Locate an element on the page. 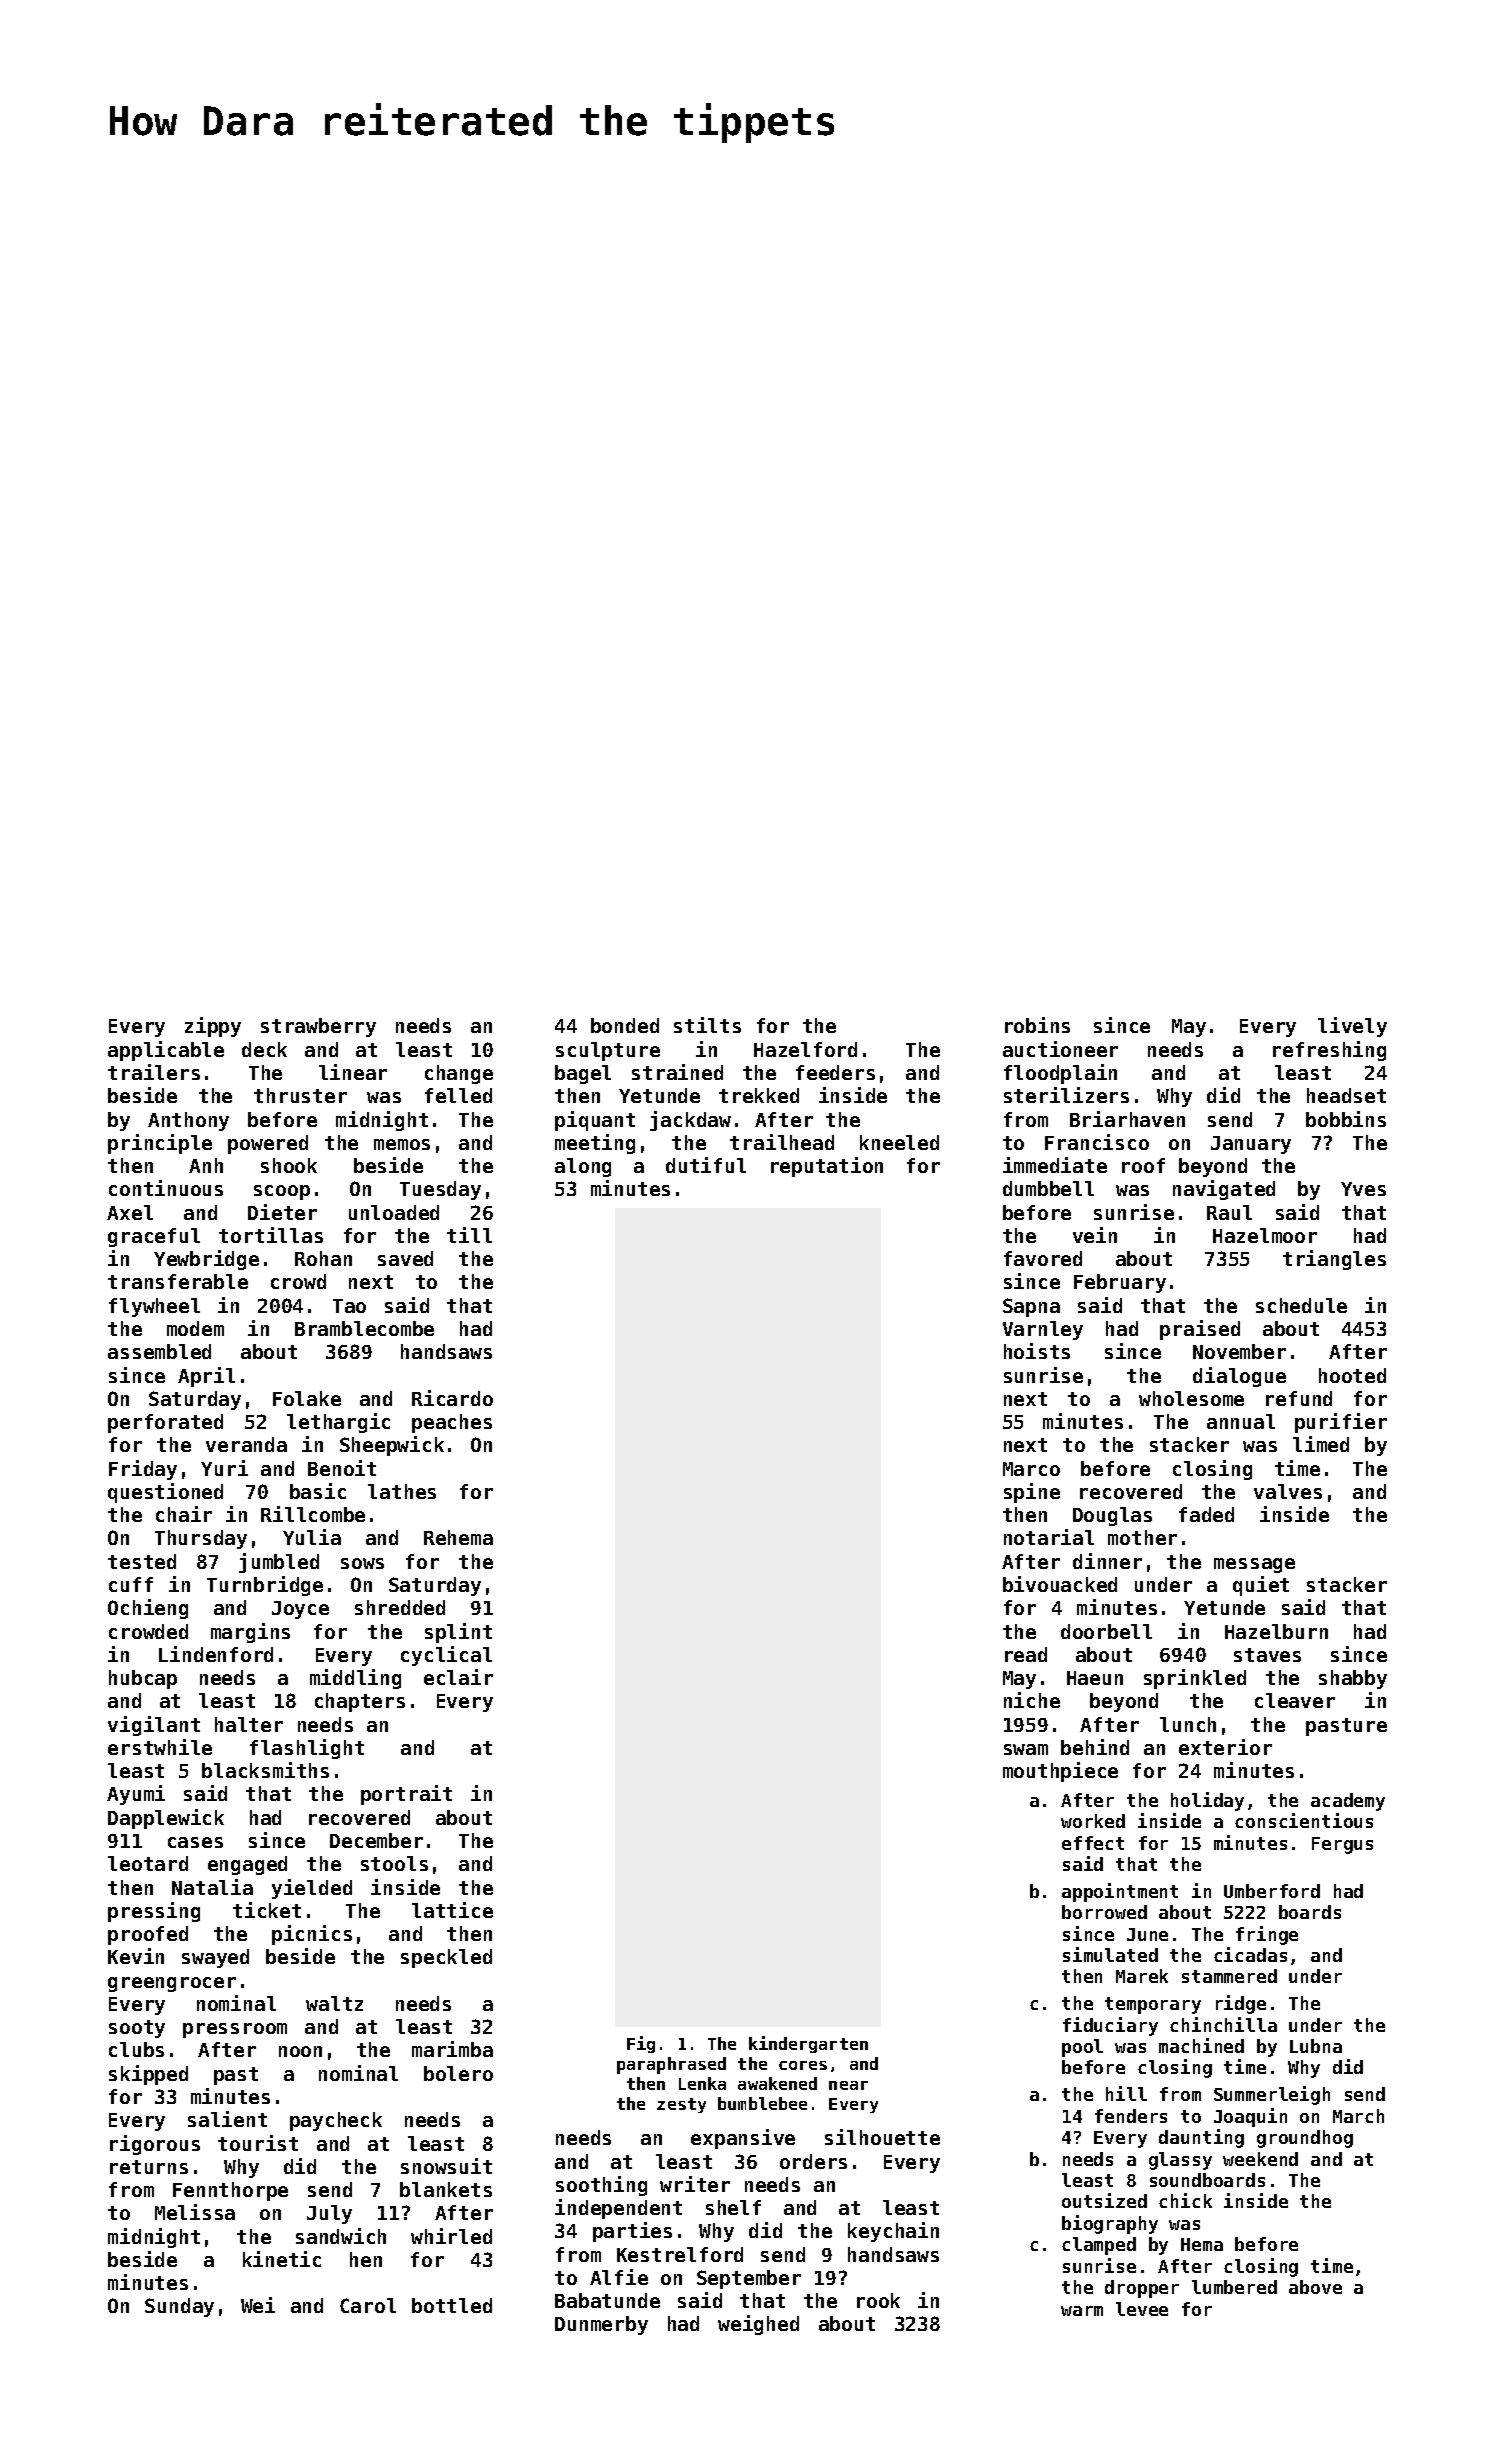  sows is located at coordinates (362, 1563).
